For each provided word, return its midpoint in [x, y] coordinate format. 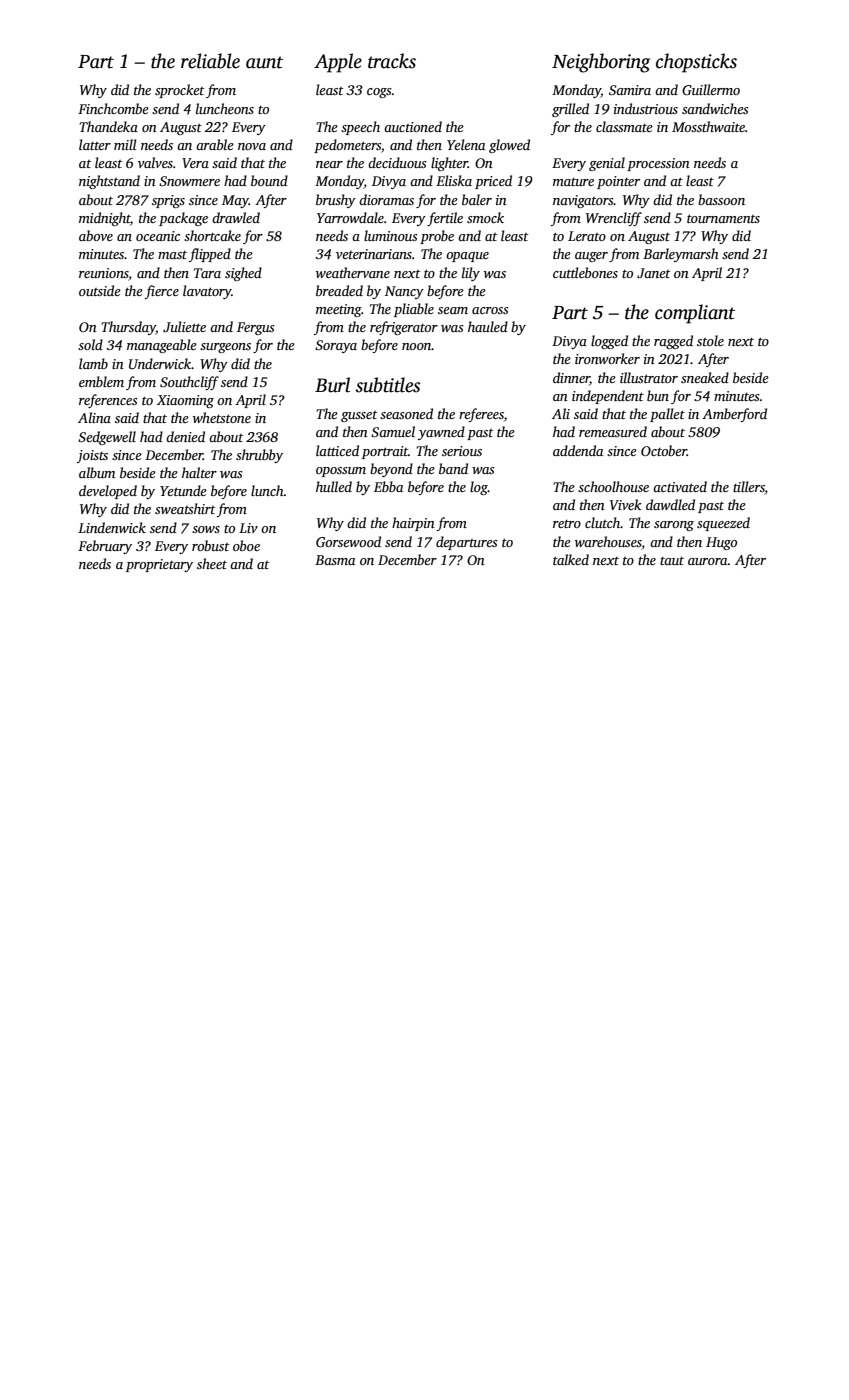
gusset [359, 416]
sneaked [705, 377]
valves [155, 162]
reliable [210, 61]
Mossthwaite [708, 126]
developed [108, 492]
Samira [630, 90]
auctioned [413, 126]
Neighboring [601, 63]
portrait [385, 452]
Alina [94, 417]
